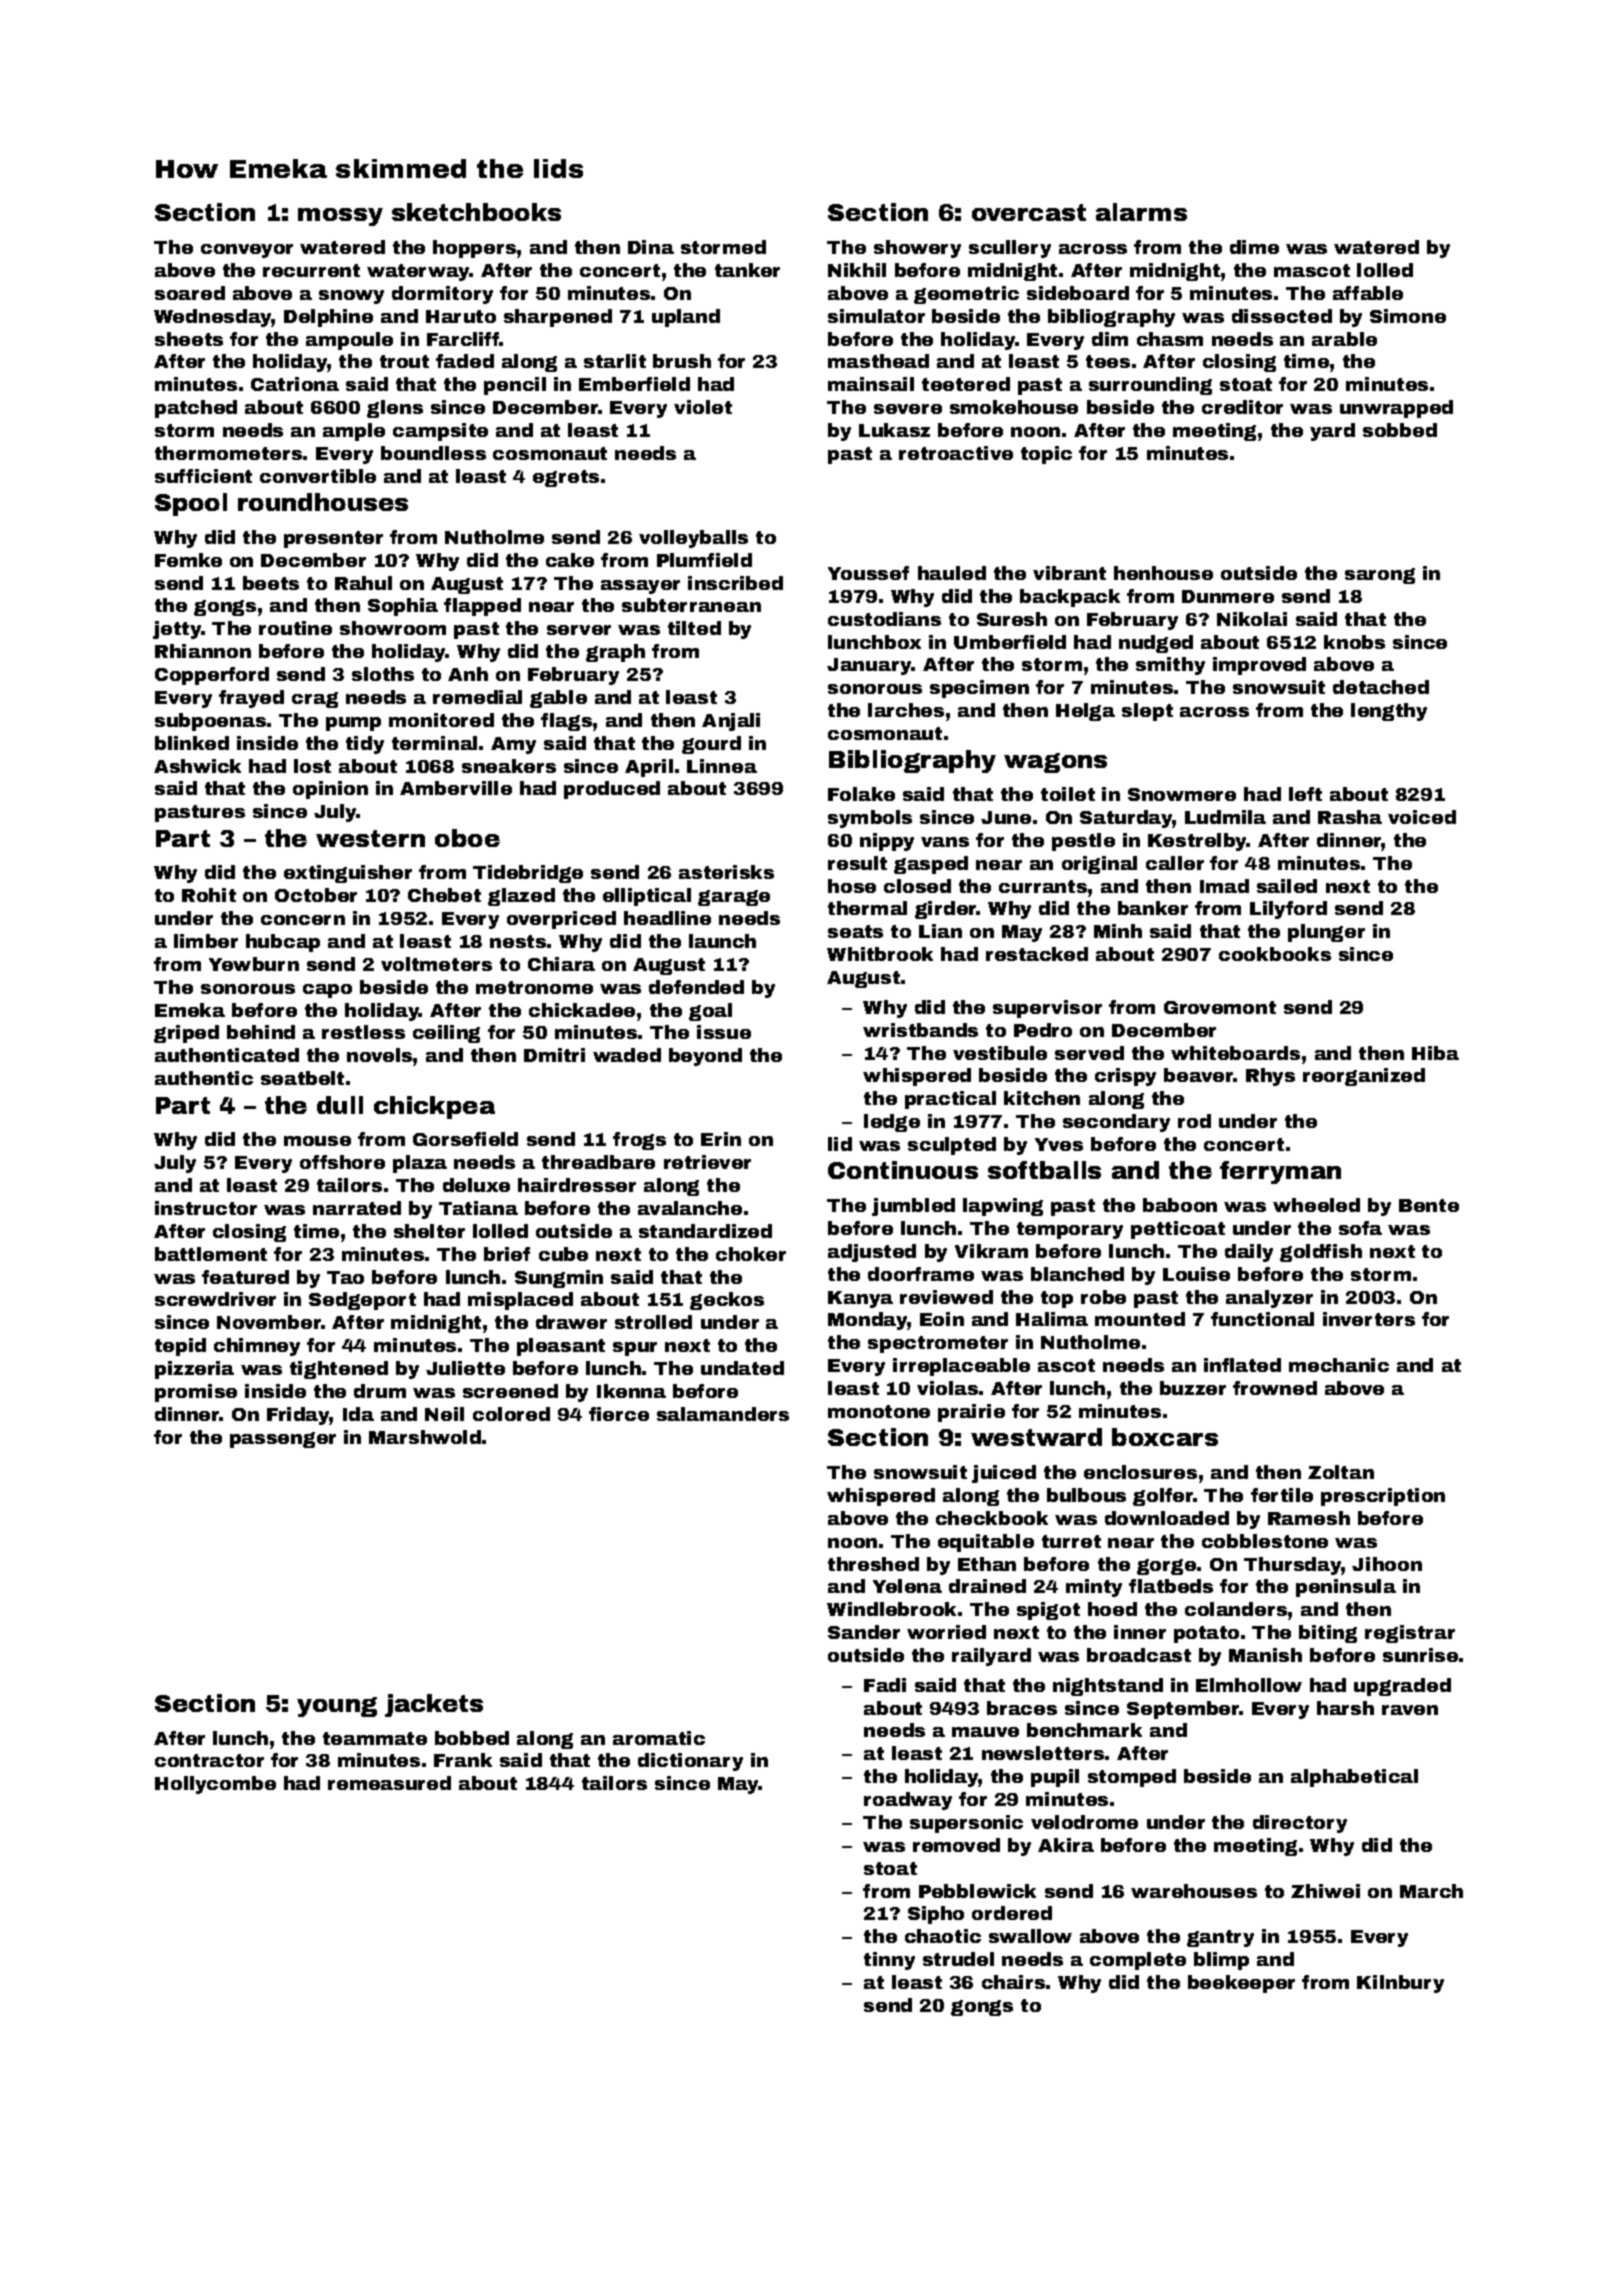 The width and height of the screenshot is (1620, 2292). What do you see at coordinates (1099, 865) in the screenshot?
I see `original` at bounding box center [1099, 865].
